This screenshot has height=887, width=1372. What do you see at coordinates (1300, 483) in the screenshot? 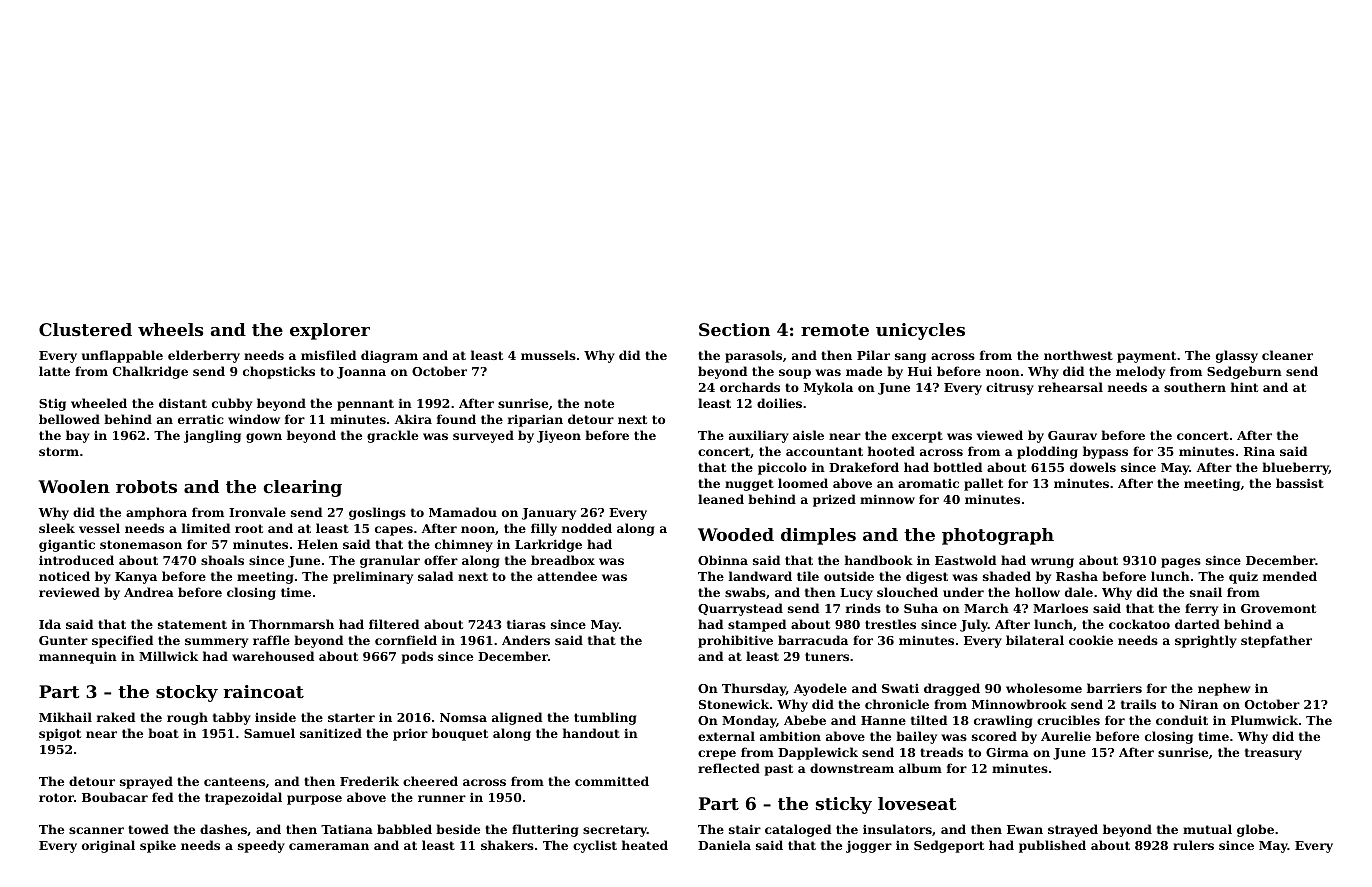
I see `bassist` at bounding box center [1300, 483].
